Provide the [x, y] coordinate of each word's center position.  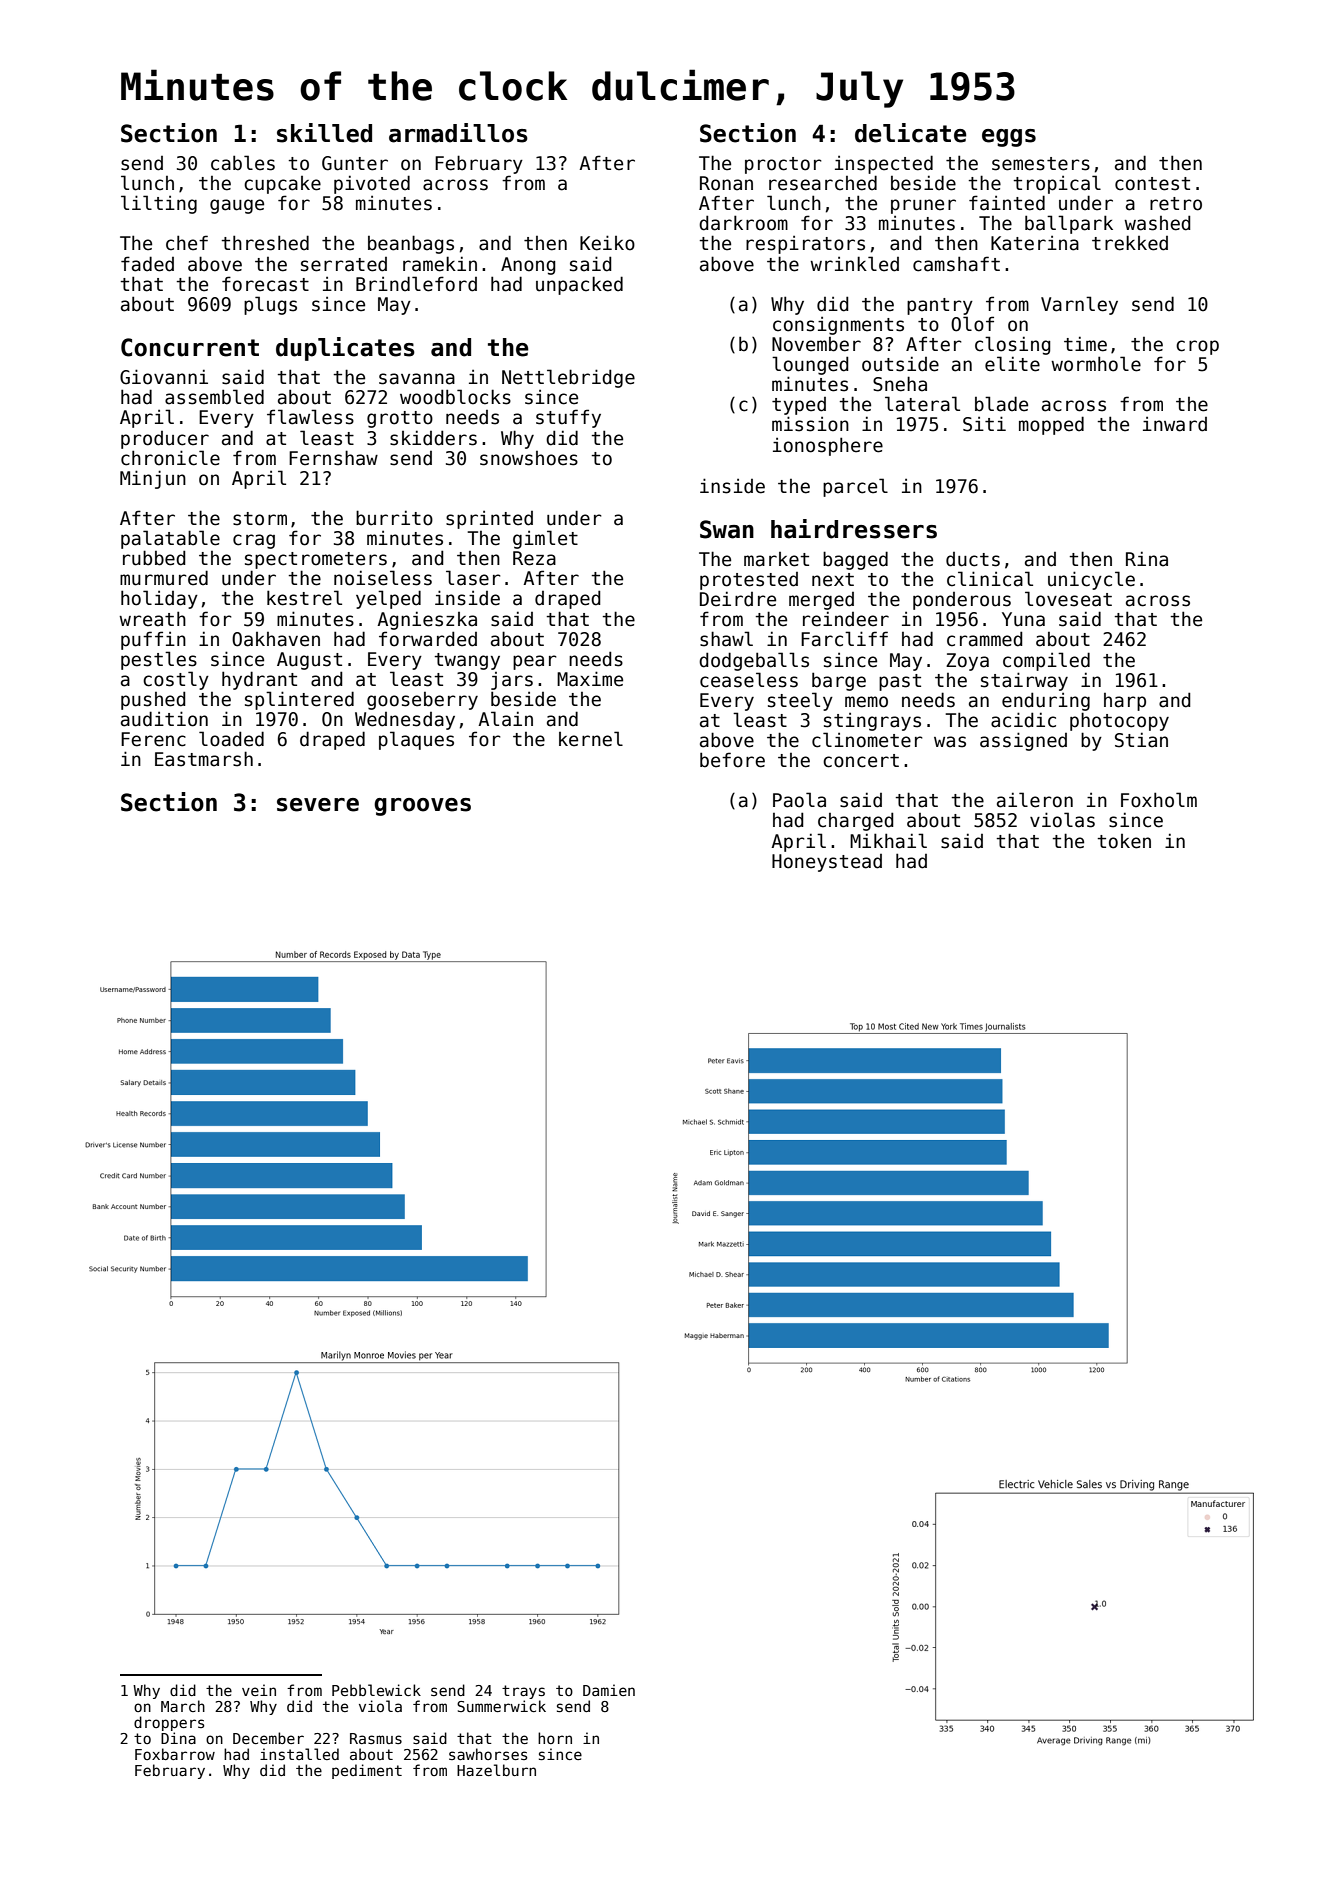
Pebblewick [376, 1690]
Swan [727, 529]
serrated [344, 264]
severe [318, 805]
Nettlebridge [568, 378]
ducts [973, 559]
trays [523, 1692]
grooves [422, 807]
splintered [299, 700]
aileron [1035, 800]
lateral [922, 404]
